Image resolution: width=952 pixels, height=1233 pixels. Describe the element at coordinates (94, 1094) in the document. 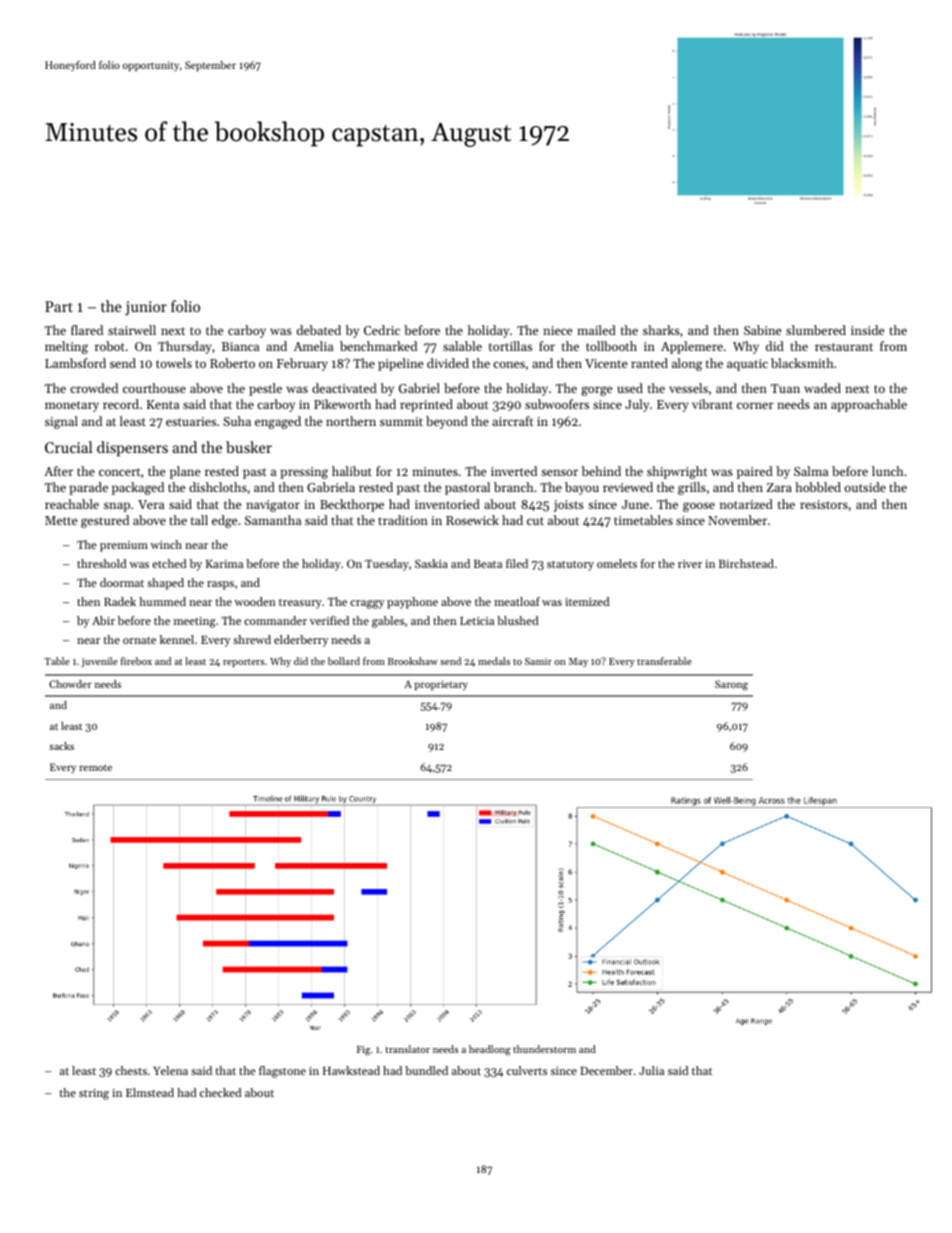

I see `string` at that location.
